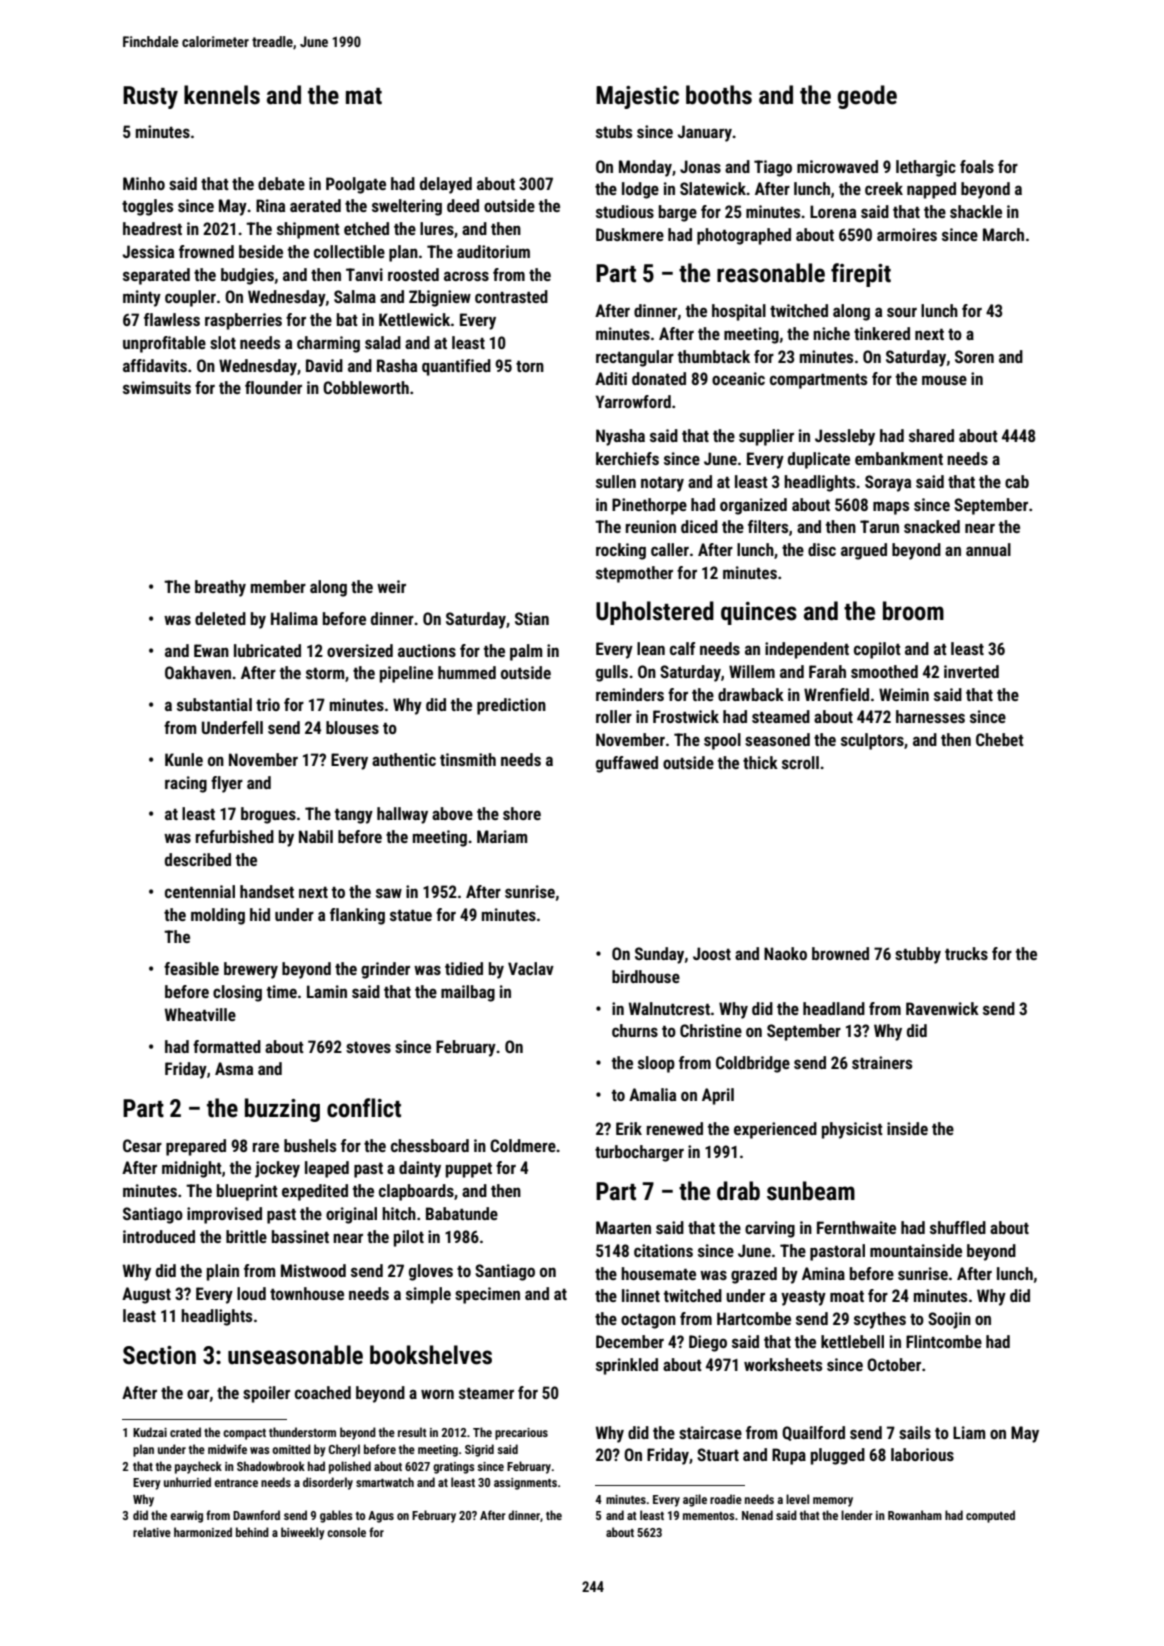 This document has height=1646, width=1164. I want to click on Chebet, so click(1000, 739).
